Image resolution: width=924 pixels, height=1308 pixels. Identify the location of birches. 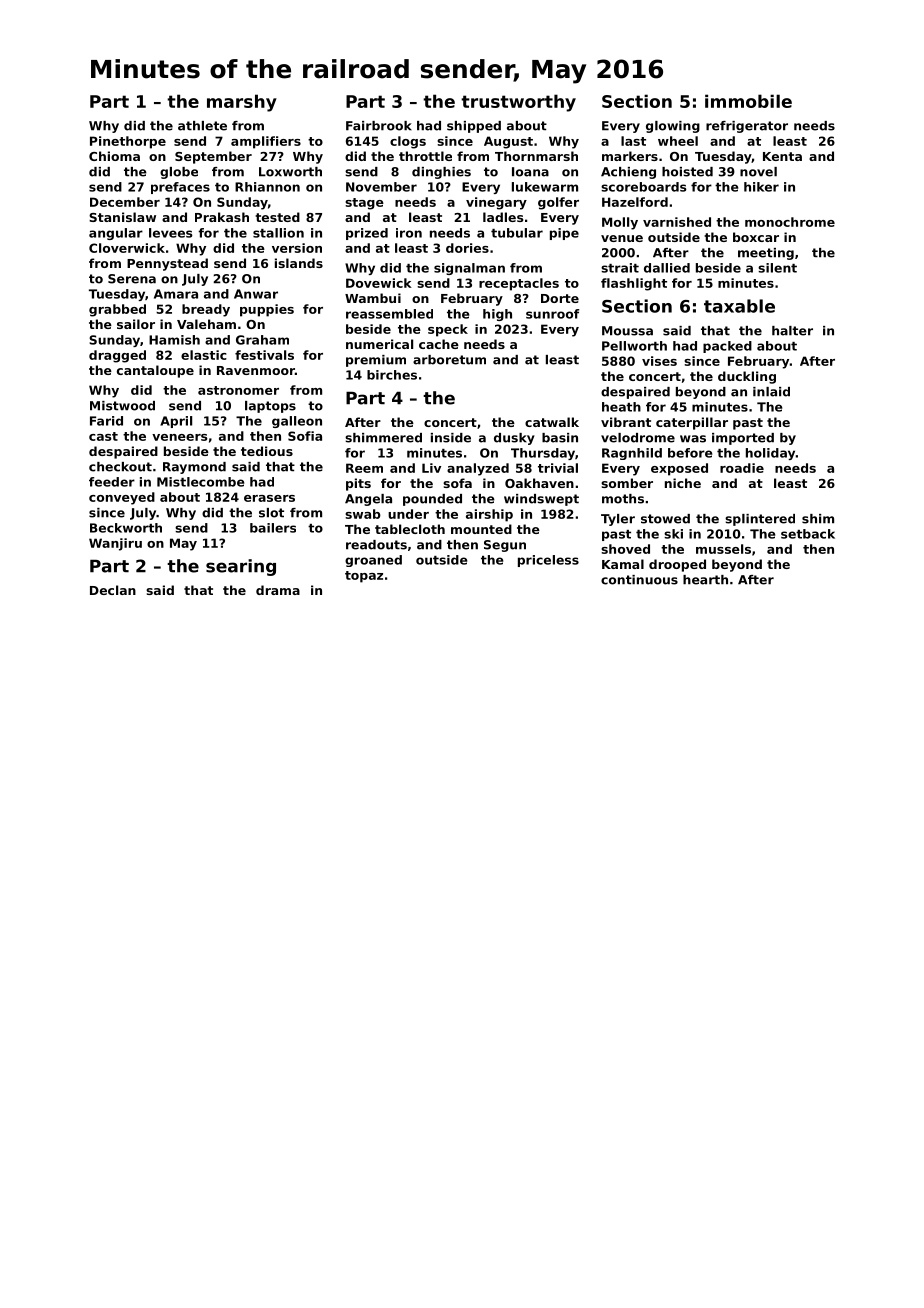
(392, 375).
